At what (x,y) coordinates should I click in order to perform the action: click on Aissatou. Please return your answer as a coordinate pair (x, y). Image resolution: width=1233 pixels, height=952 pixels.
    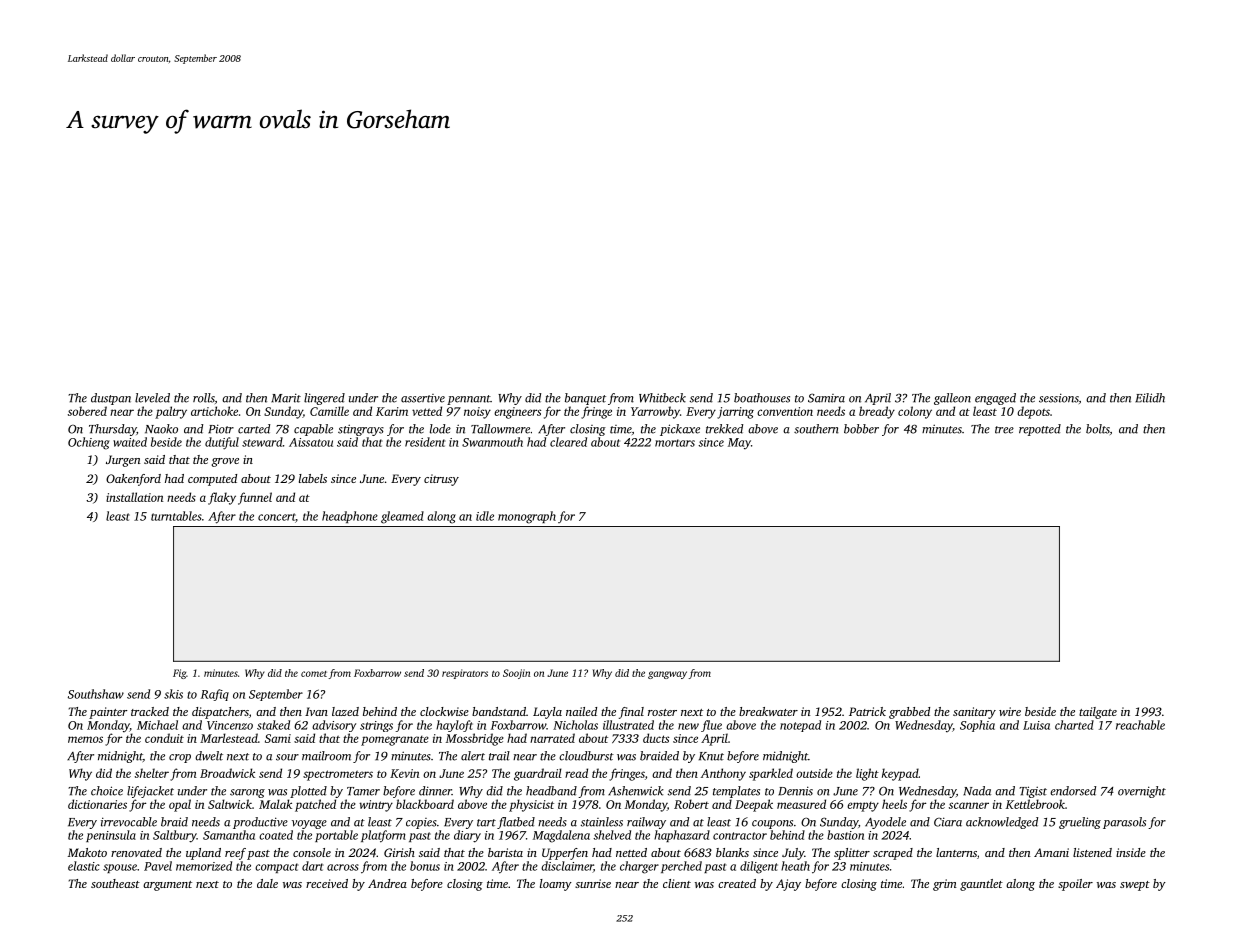
    Looking at the image, I should click on (311, 442).
